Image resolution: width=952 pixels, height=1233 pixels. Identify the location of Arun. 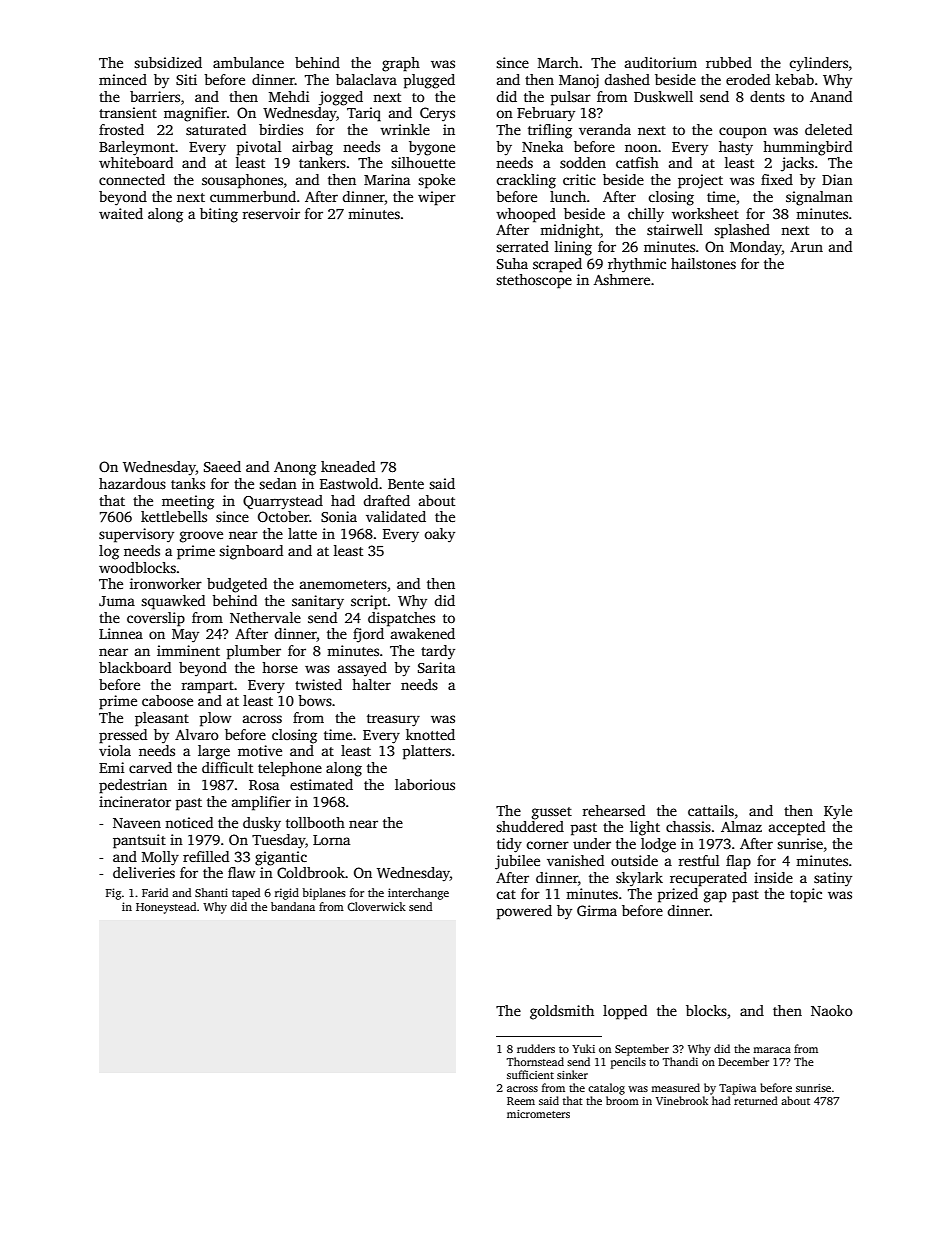
(806, 247).
